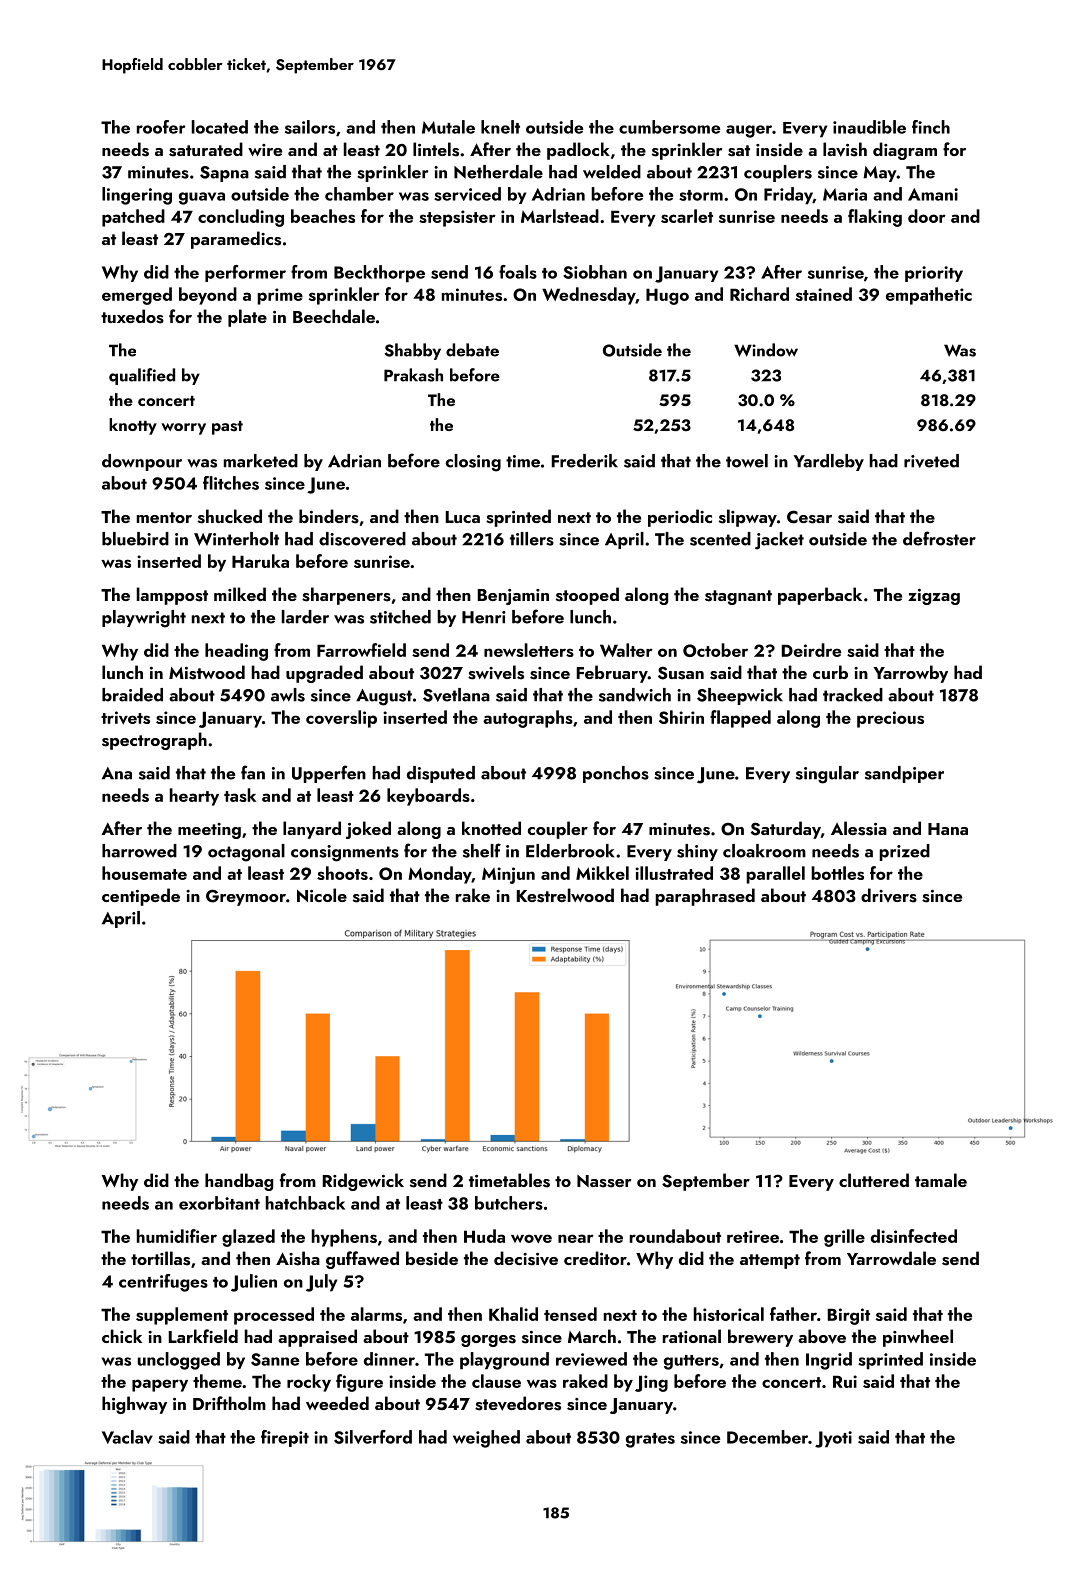 This screenshot has height=1571, width=1085. I want to click on larder, so click(305, 617).
